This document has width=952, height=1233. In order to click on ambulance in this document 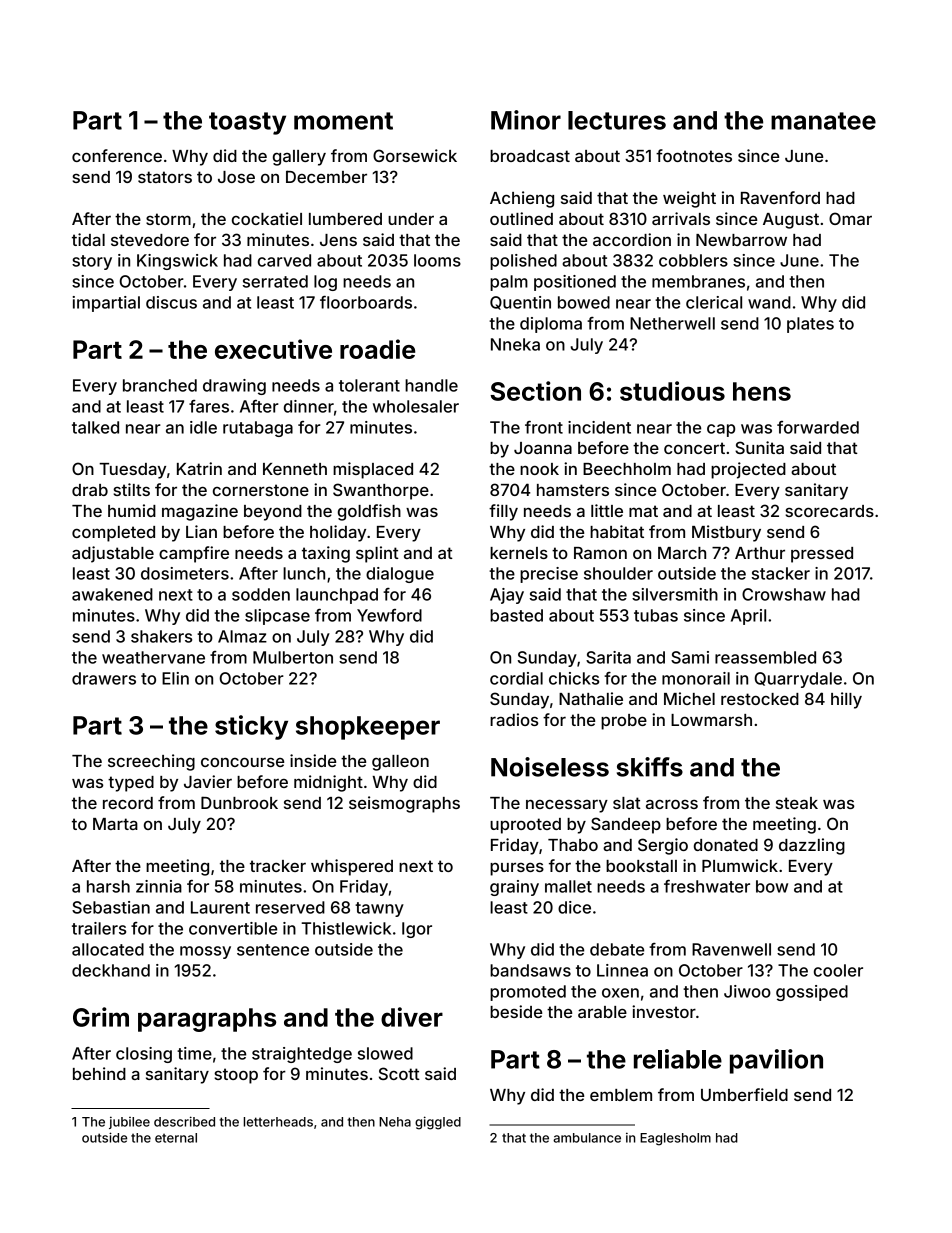, I will do `click(587, 1138)`.
